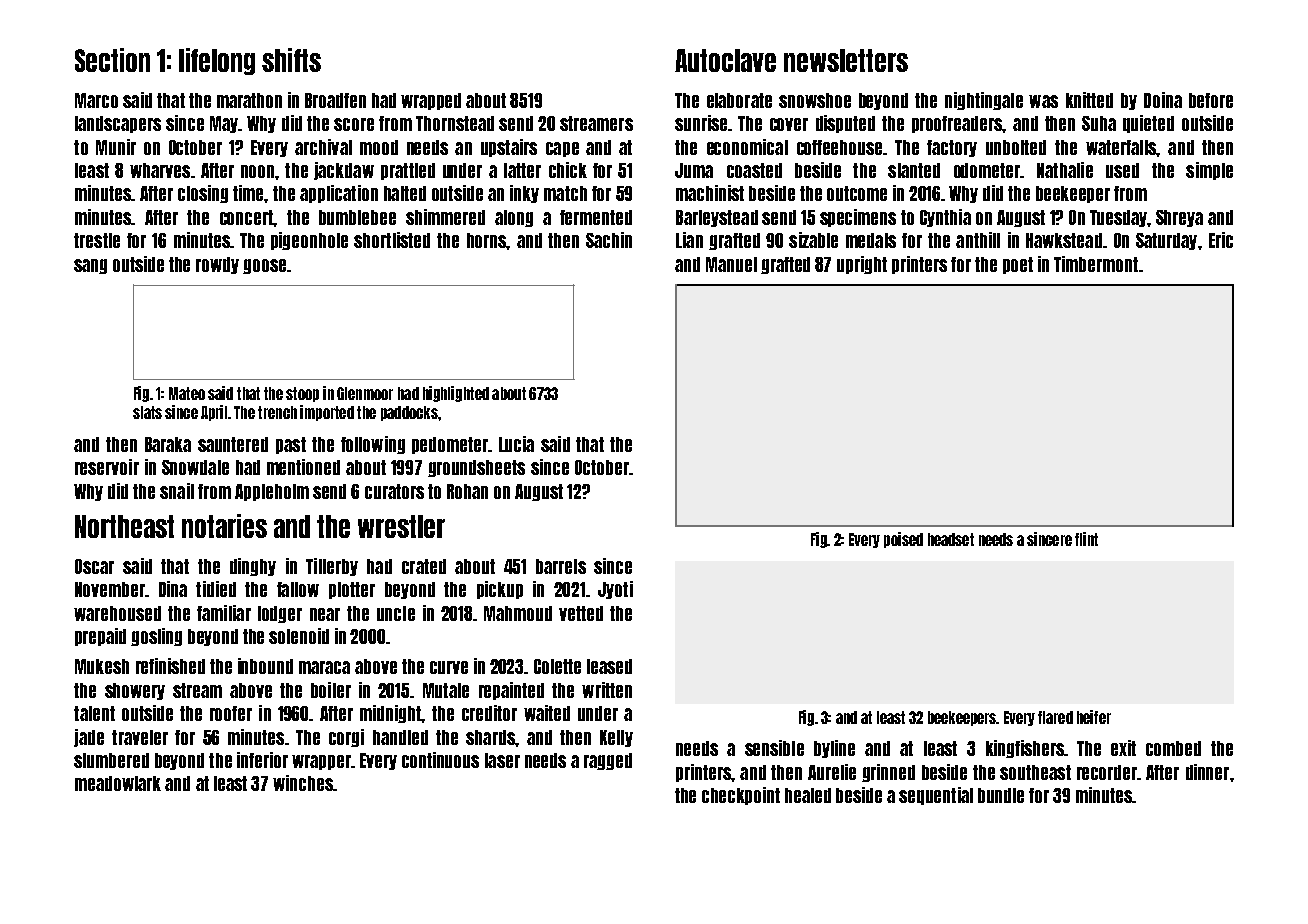 This screenshot has height=924, width=1308. I want to click on headset, so click(951, 539).
